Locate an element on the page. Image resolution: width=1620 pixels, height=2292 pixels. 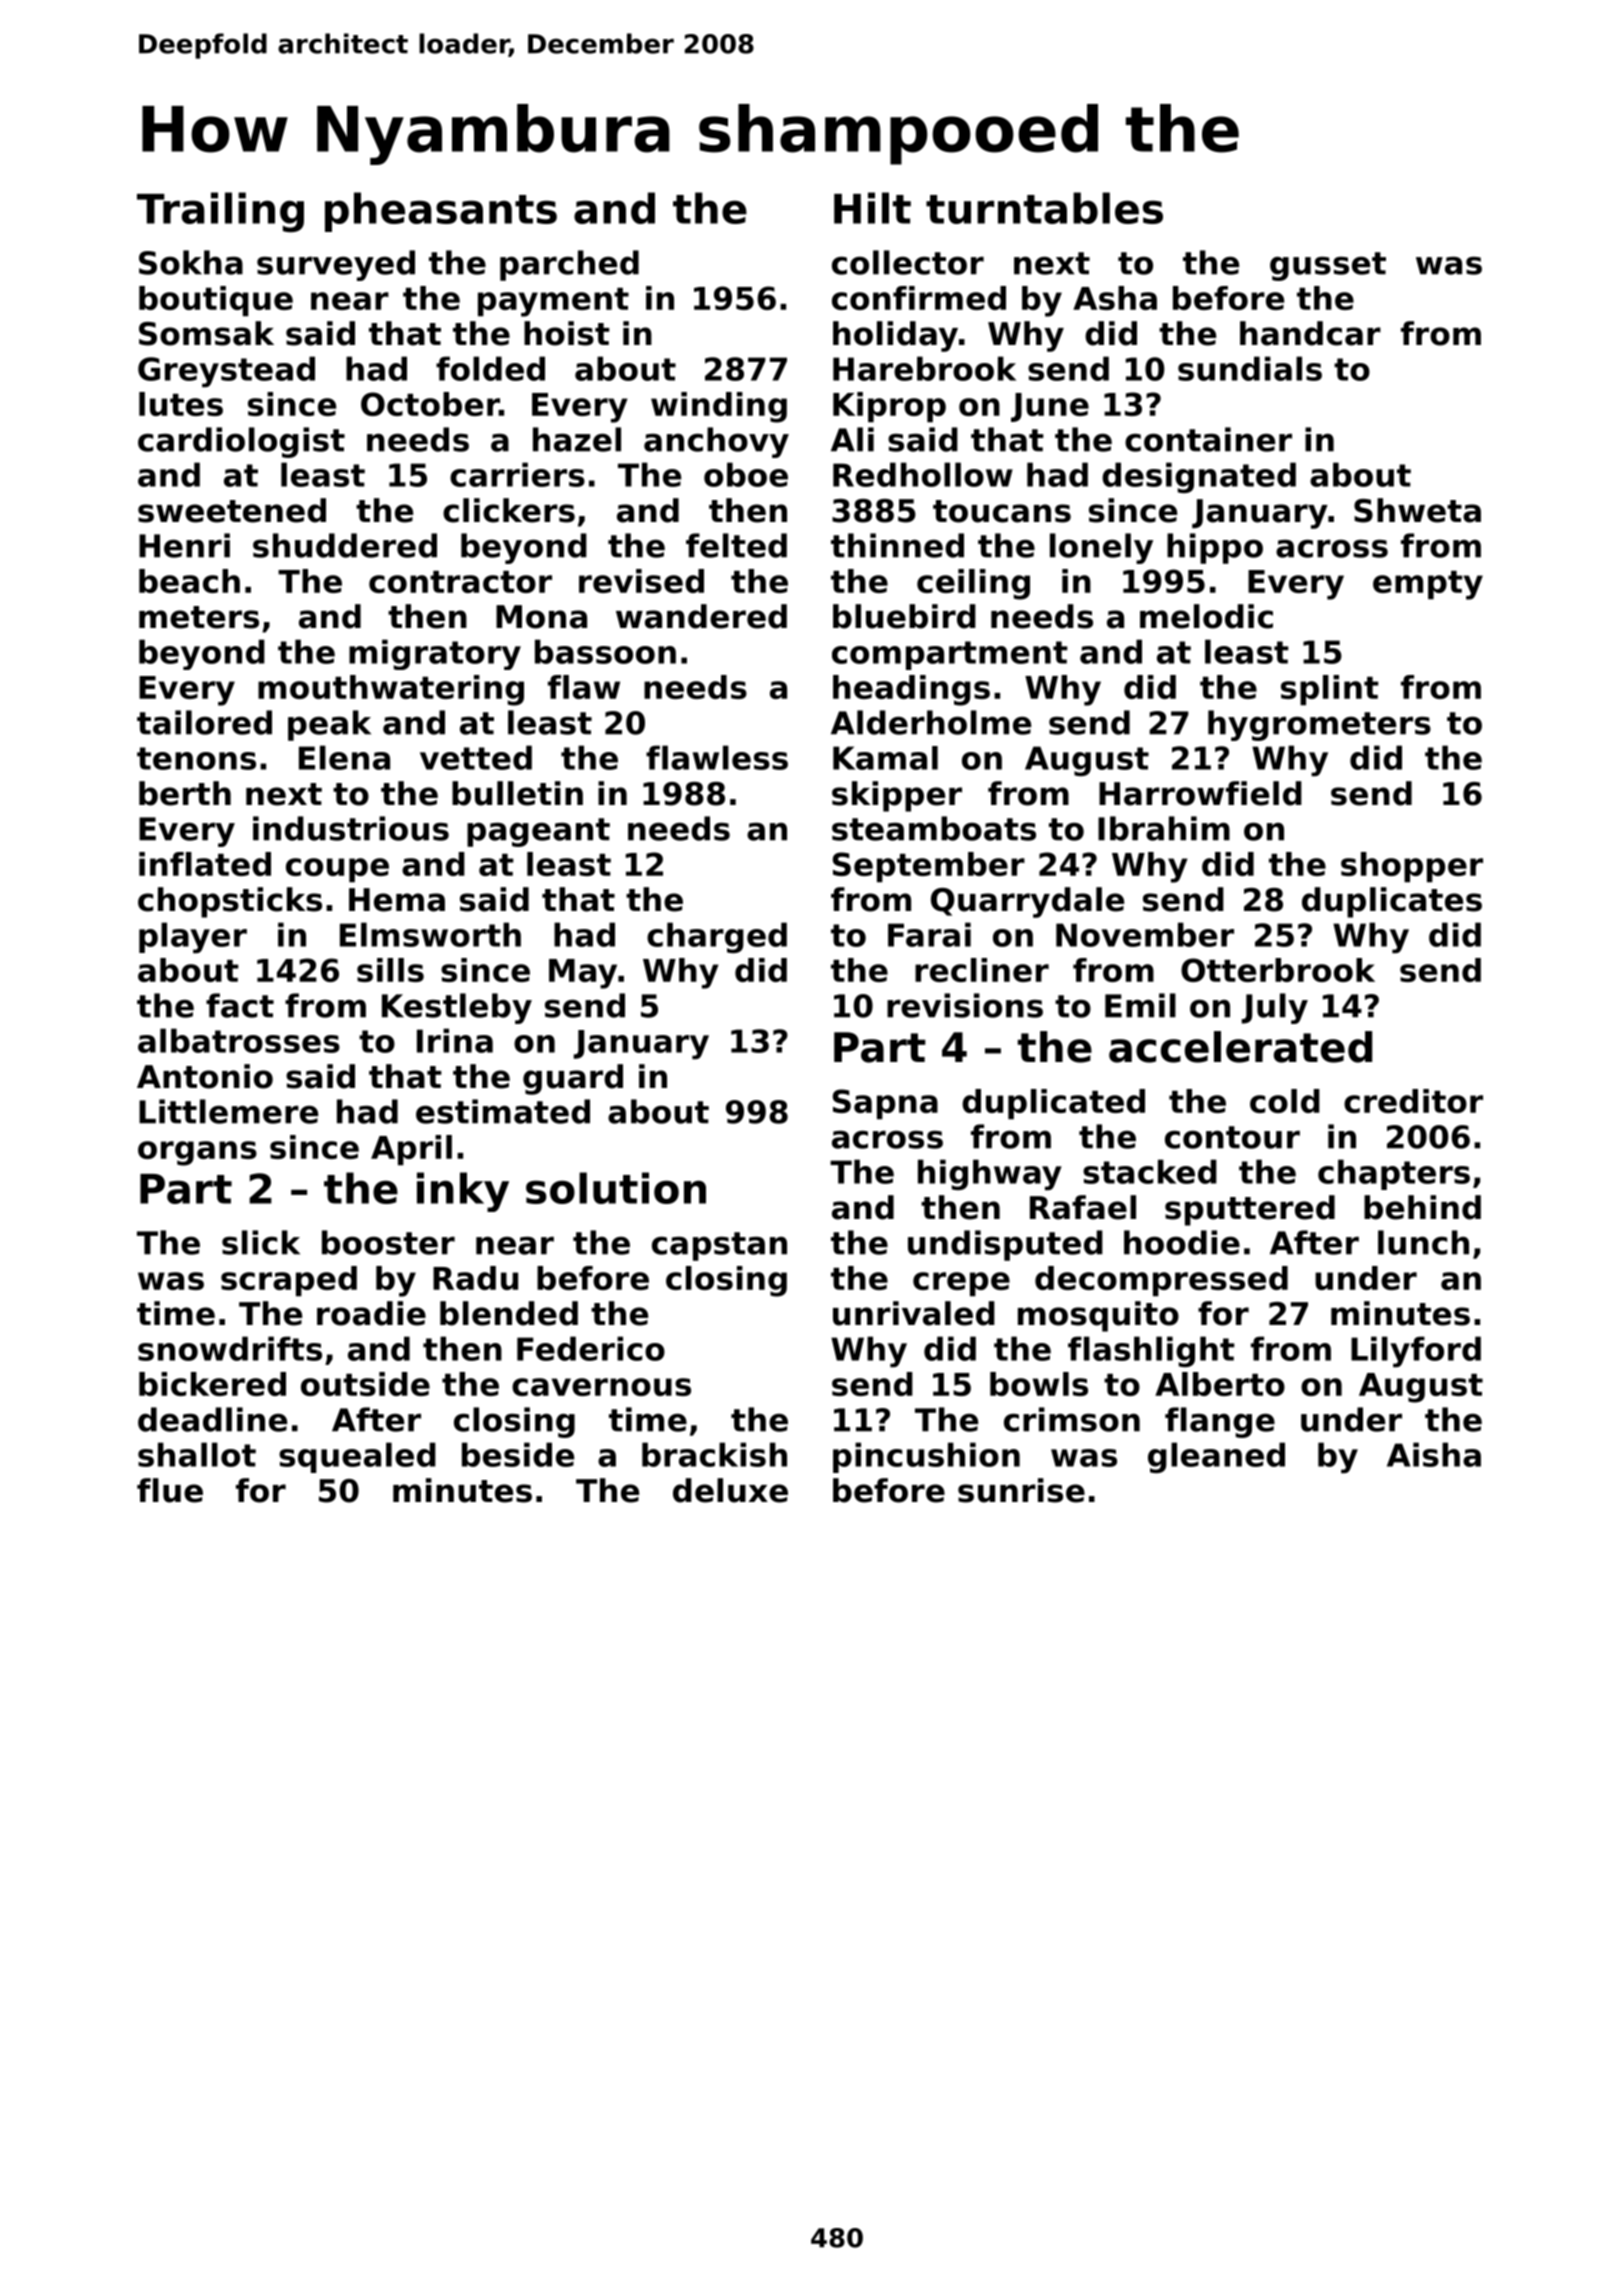
berth is located at coordinates (185, 793).
